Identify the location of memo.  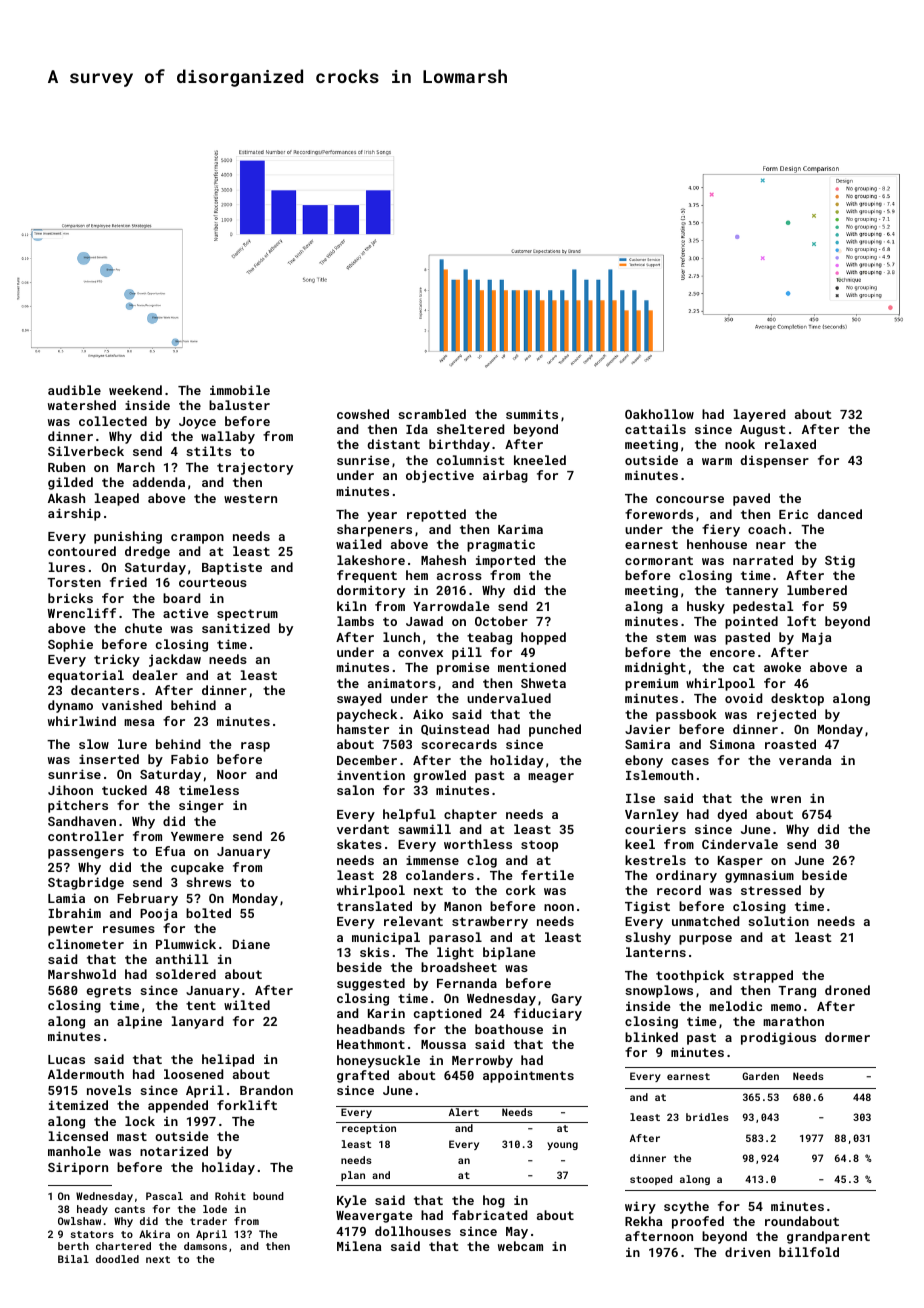
(786, 1007).
